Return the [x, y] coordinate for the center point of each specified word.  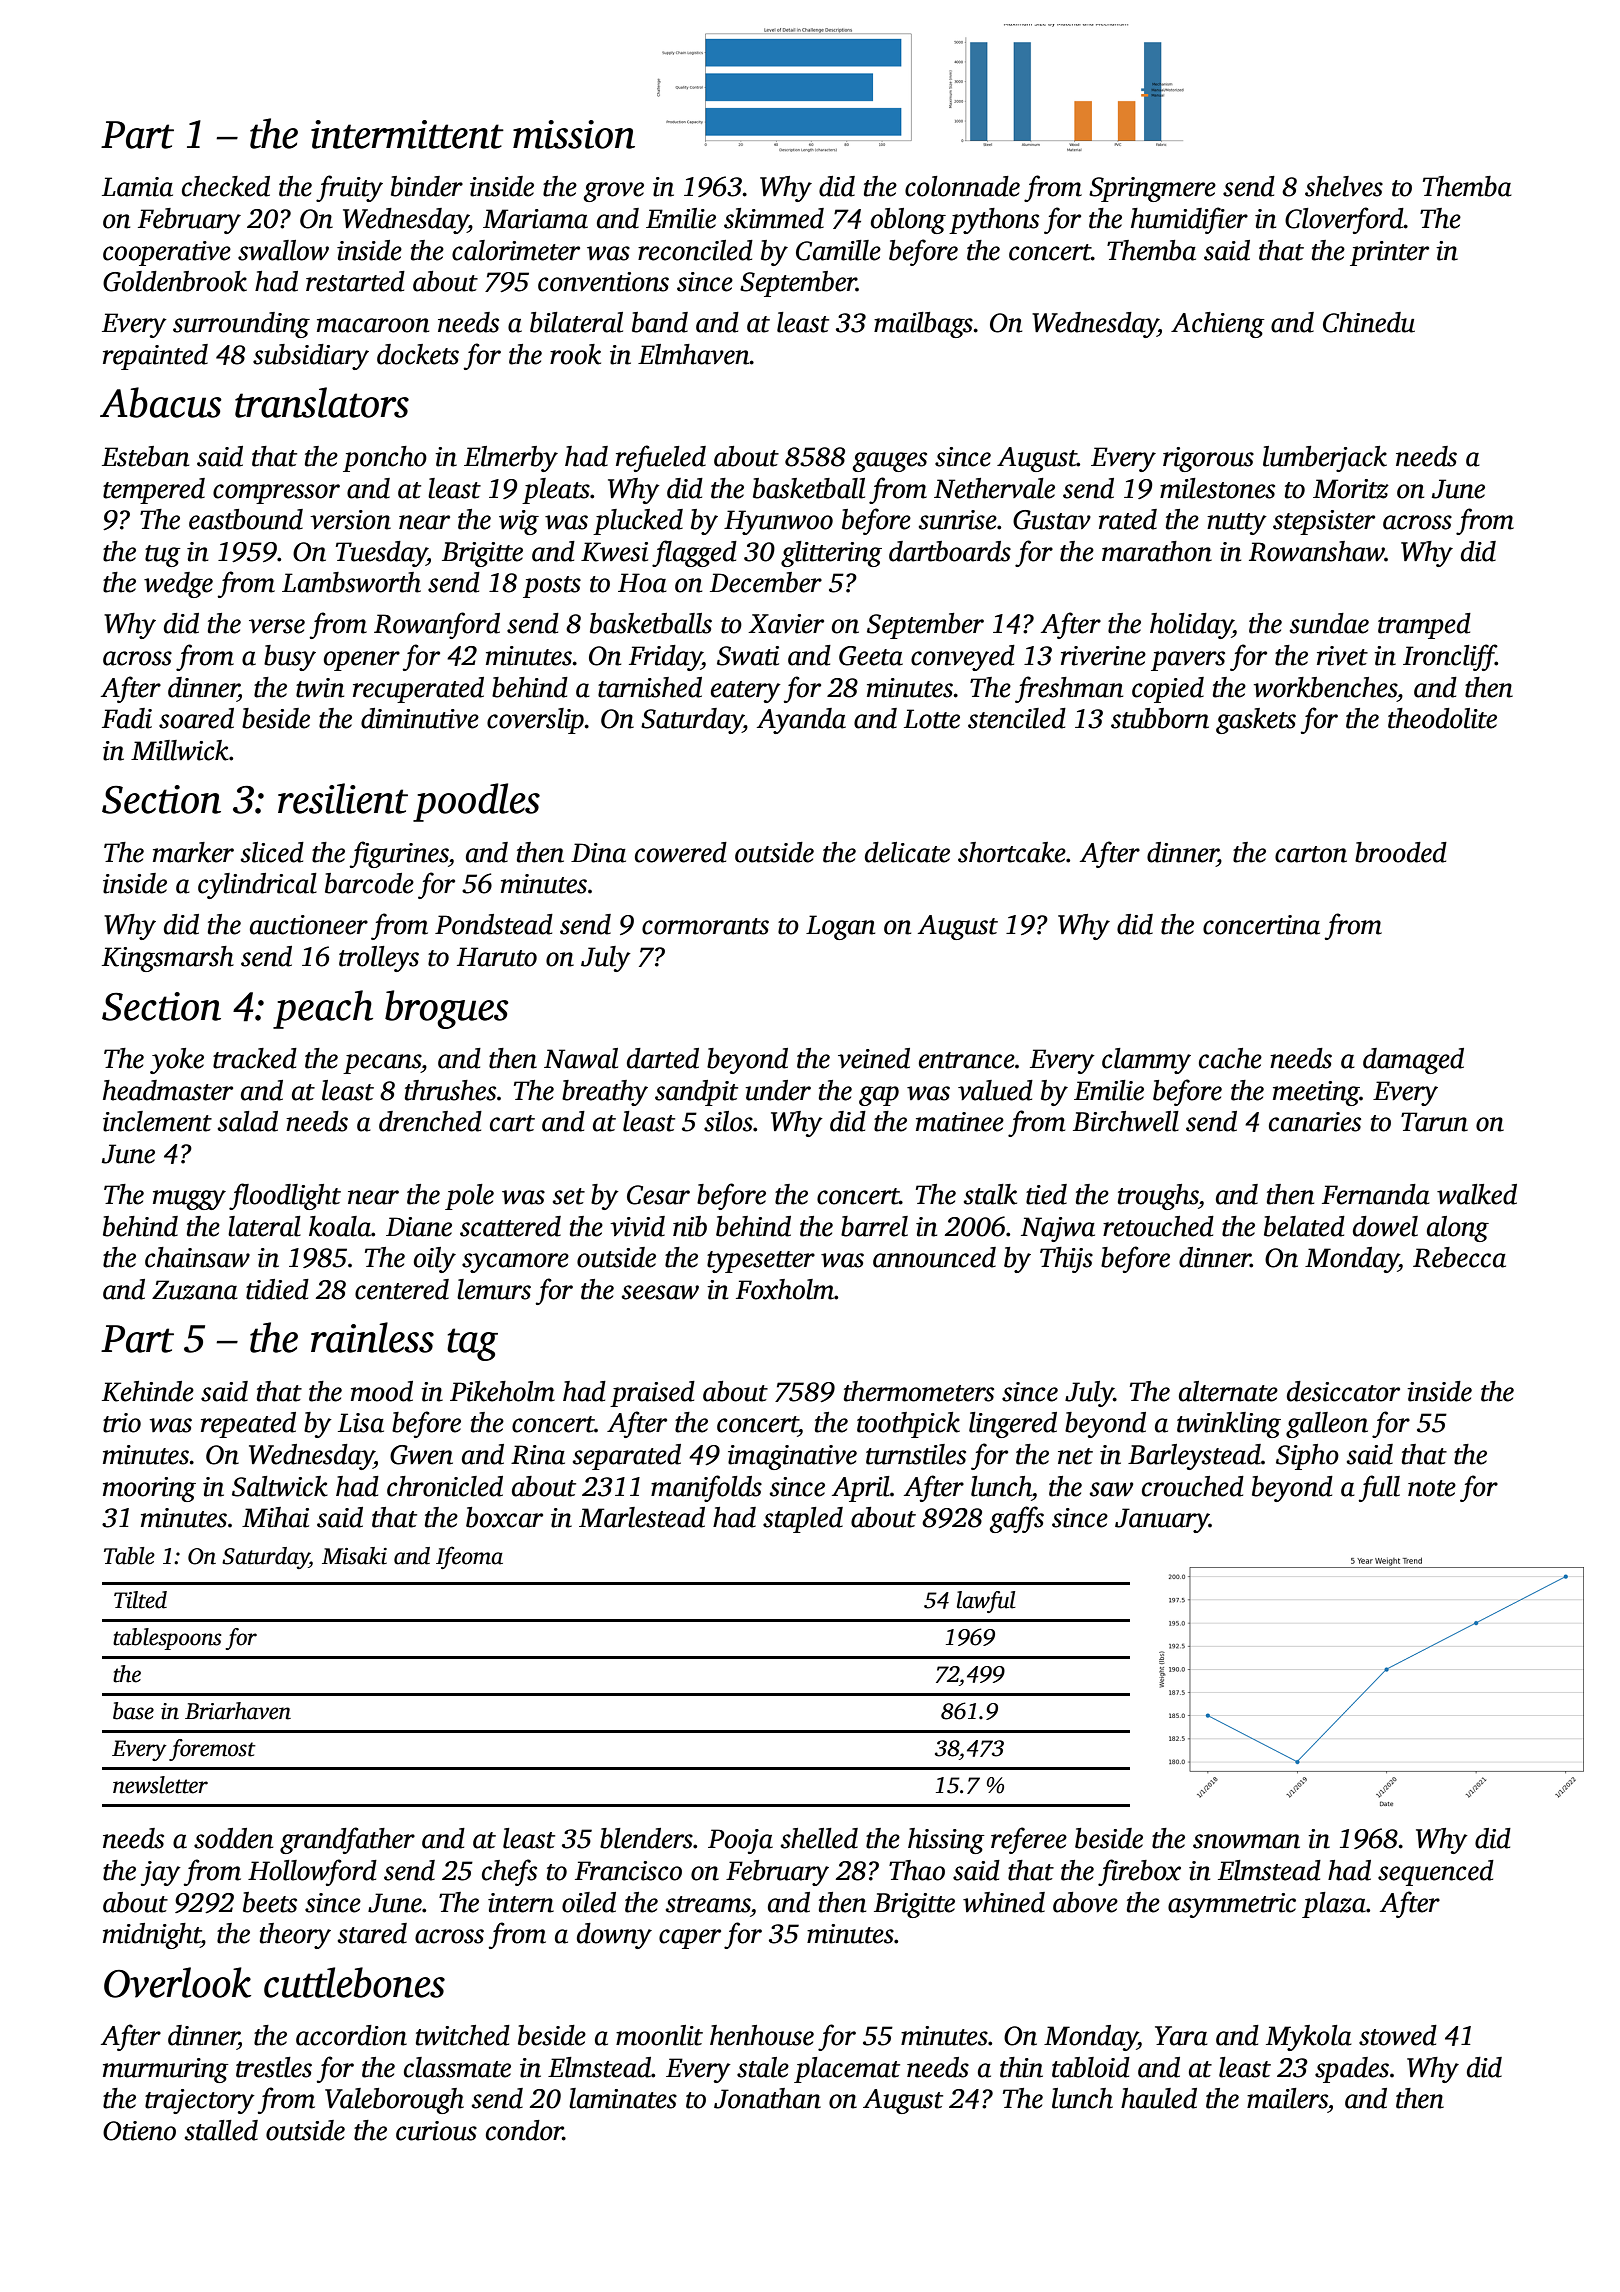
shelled [819, 1838]
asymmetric [1232, 1905]
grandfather [347, 1840]
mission [574, 134]
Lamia [137, 187]
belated [1304, 1226]
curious [436, 2131]
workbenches [1325, 687]
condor [524, 2130]
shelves [1344, 186]
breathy [605, 1093]
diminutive [420, 718]
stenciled [1017, 718]
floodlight [285, 1196]
